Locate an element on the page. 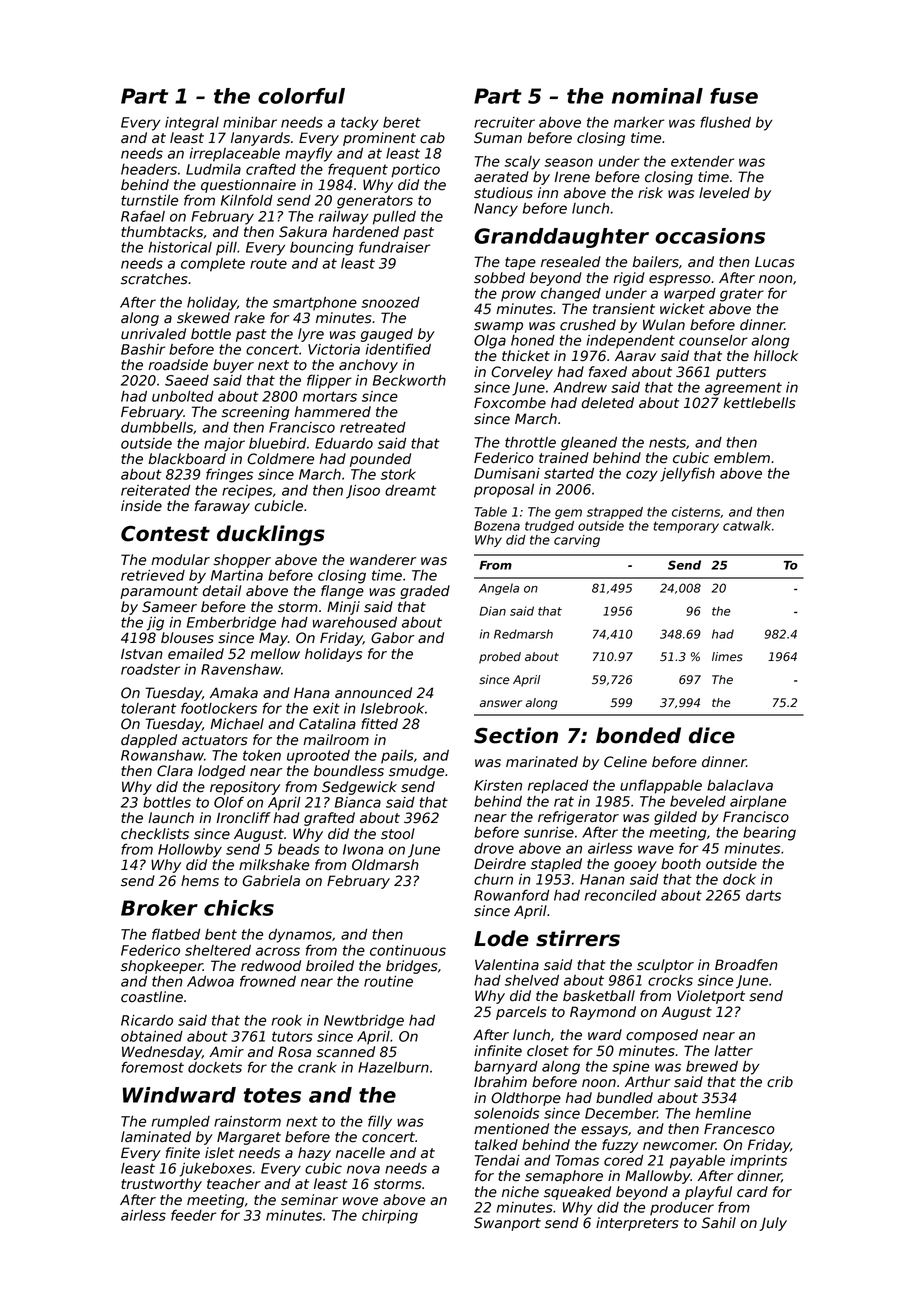  Gabor is located at coordinates (392, 638).
